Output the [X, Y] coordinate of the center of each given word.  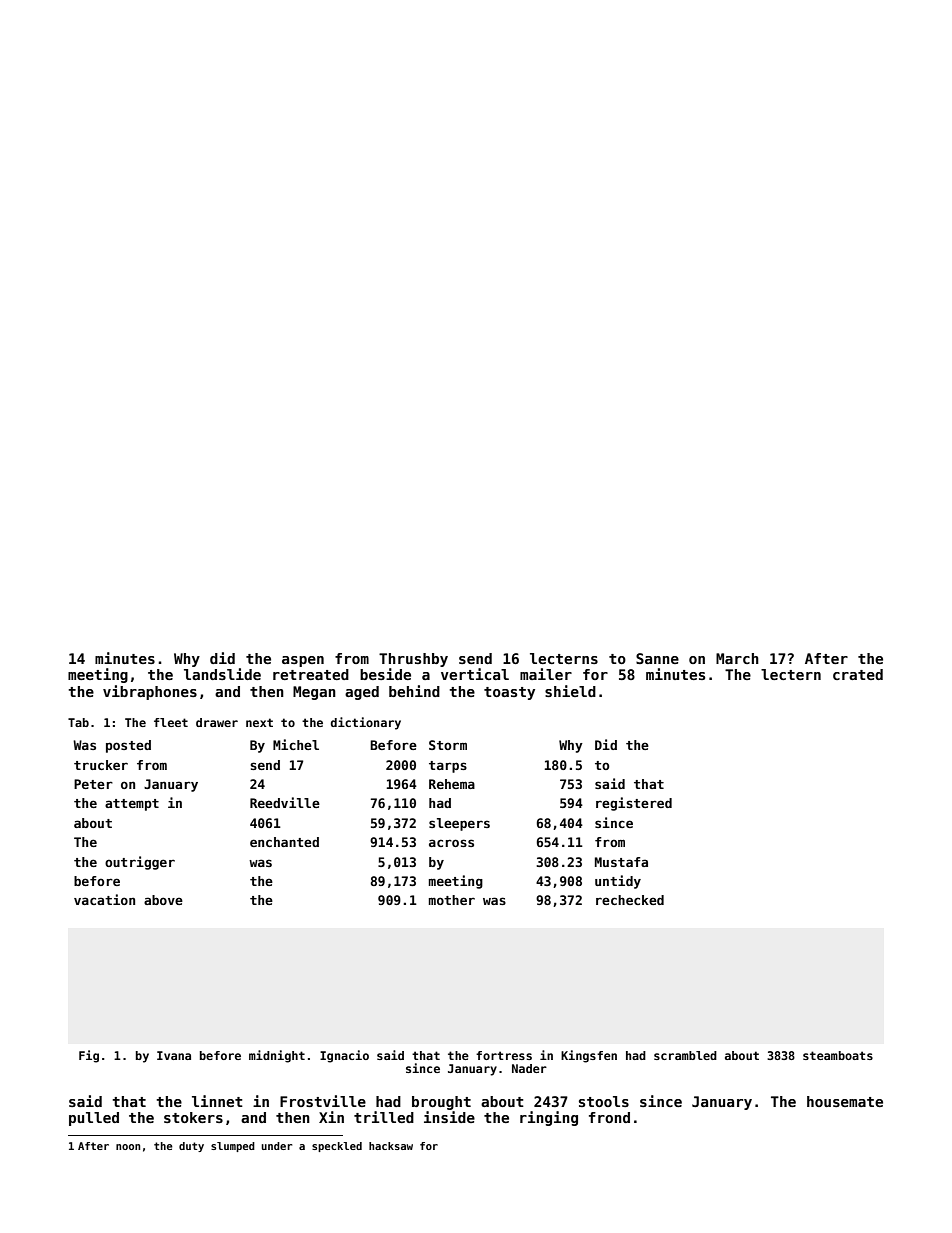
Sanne [657, 658]
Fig [89, 1056]
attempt [132, 805]
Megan [314, 693]
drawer [217, 722]
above [163, 900]
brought [441, 1103]
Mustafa [621, 862]
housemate [845, 1101]
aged [362, 693]
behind [414, 691]
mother [452, 900]
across [451, 843]
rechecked [630, 900]
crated [858, 674]
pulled [94, 1119]
